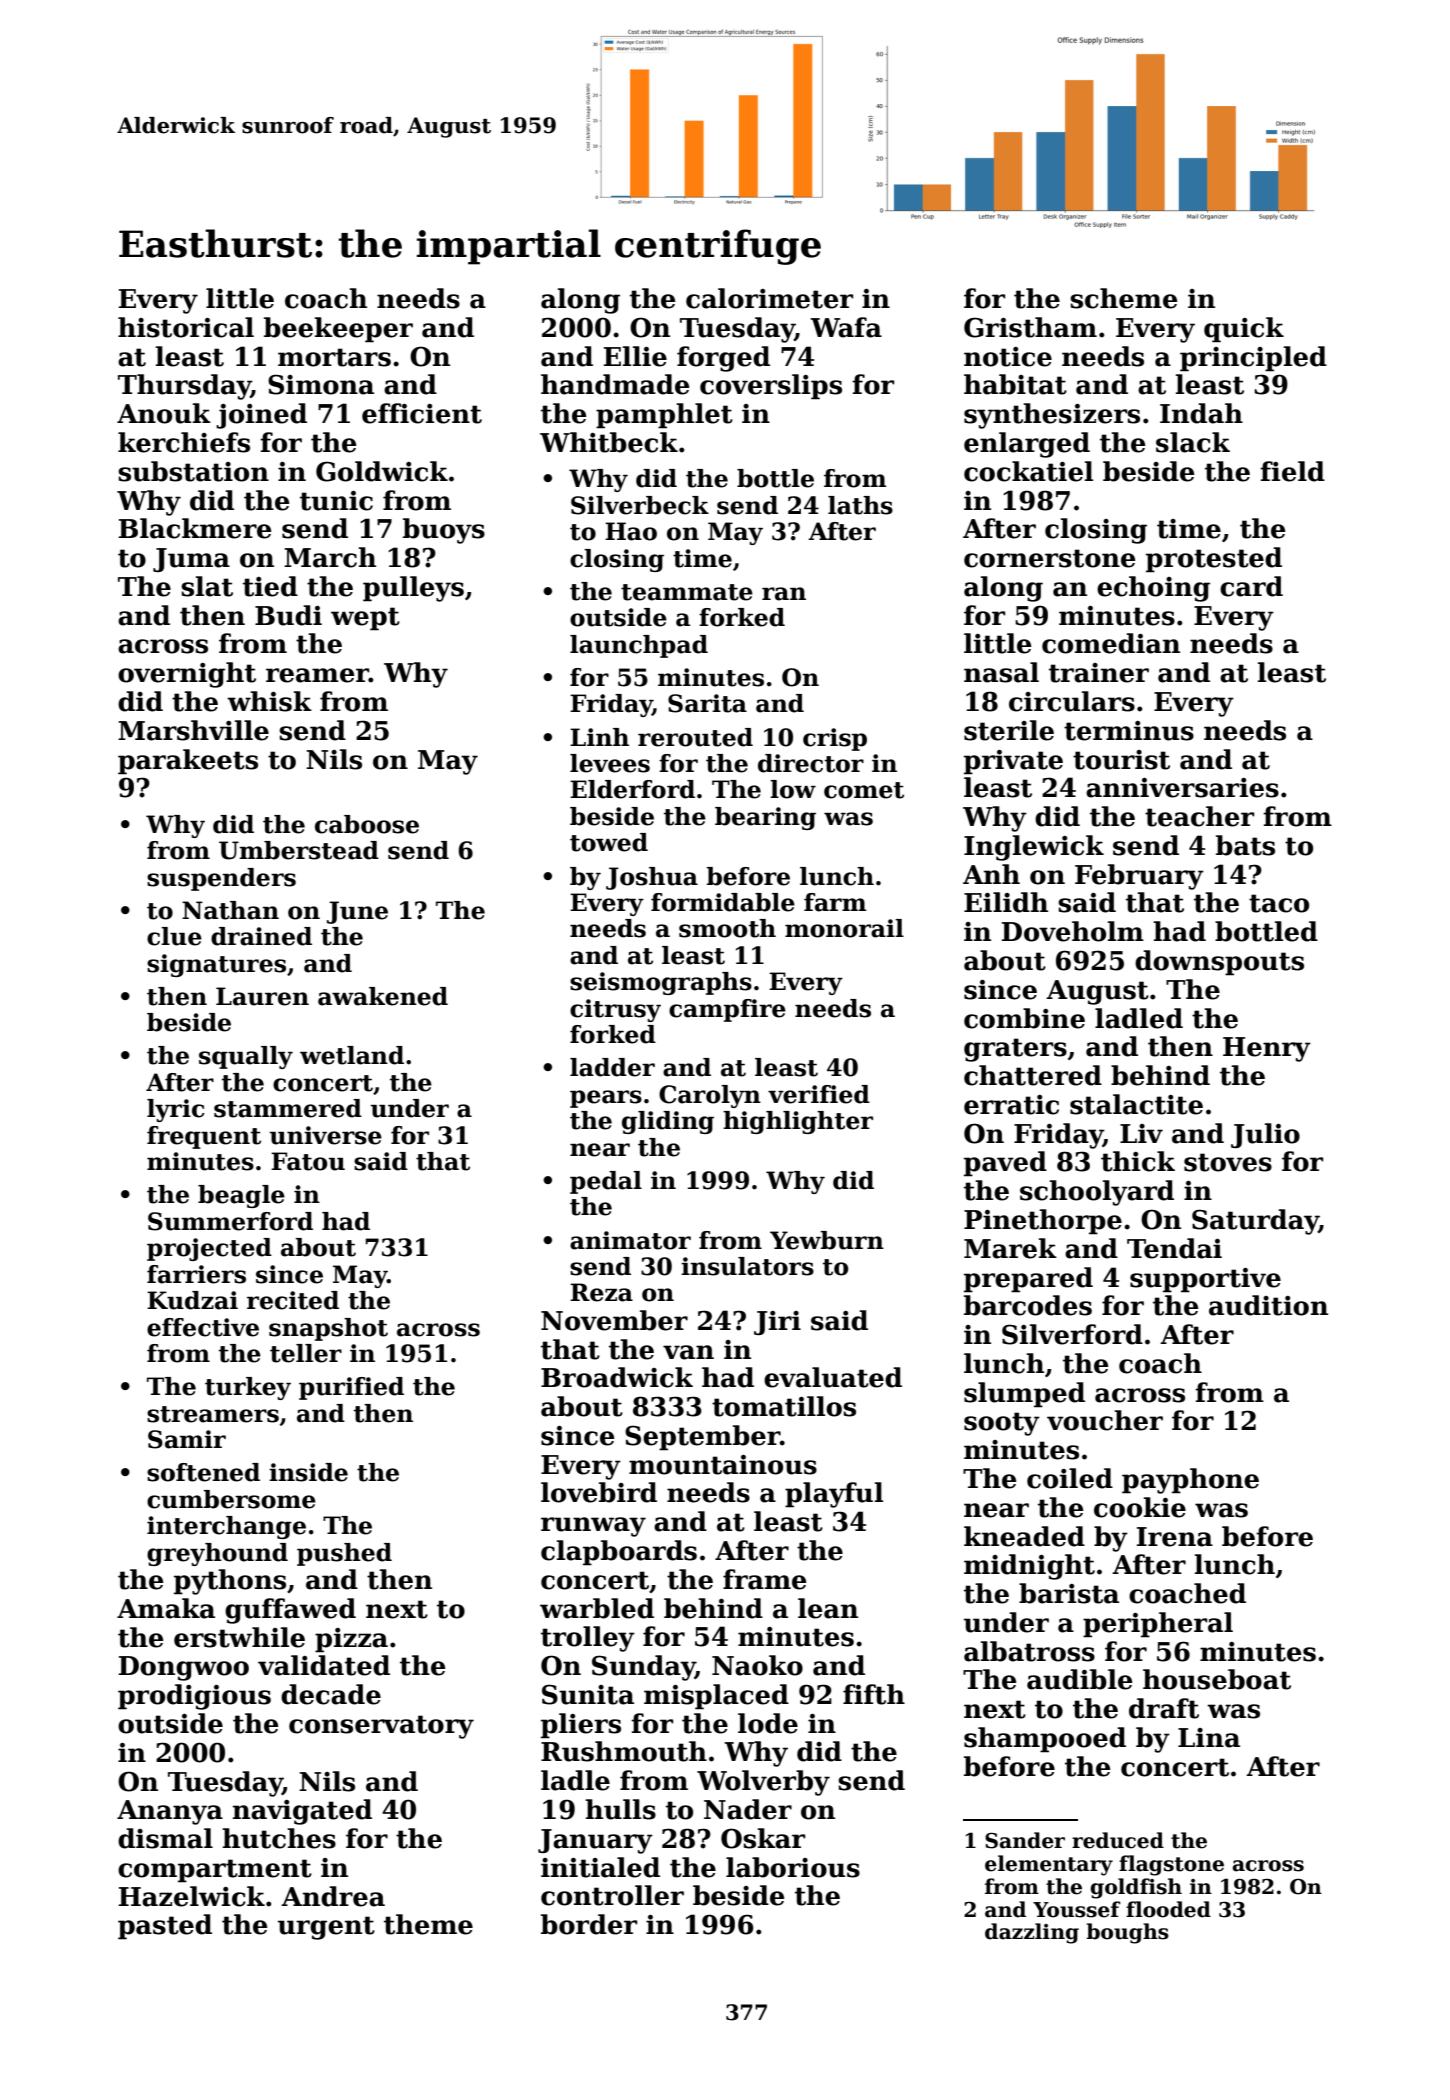 This document has width=1450, height=2100. Describe the element at coordinates (279, 1838) in the document. I see `hutches` at that location.
